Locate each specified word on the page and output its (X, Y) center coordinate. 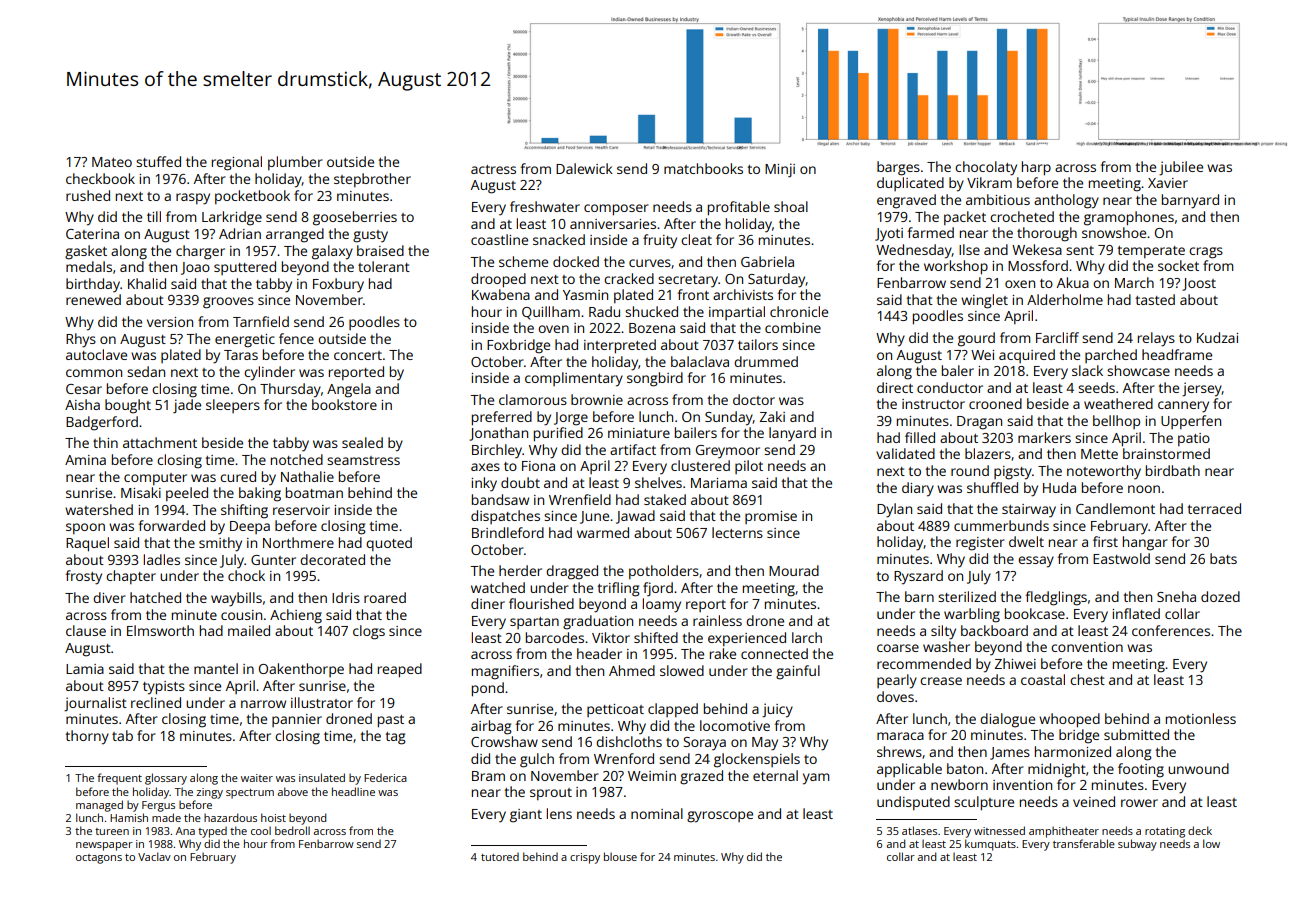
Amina (85, 460)
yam (816, 779)
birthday (93, 285)
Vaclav (154, 856)
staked (665, 499)
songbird (655, 379)
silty (943, 632)
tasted (1155, 299)
